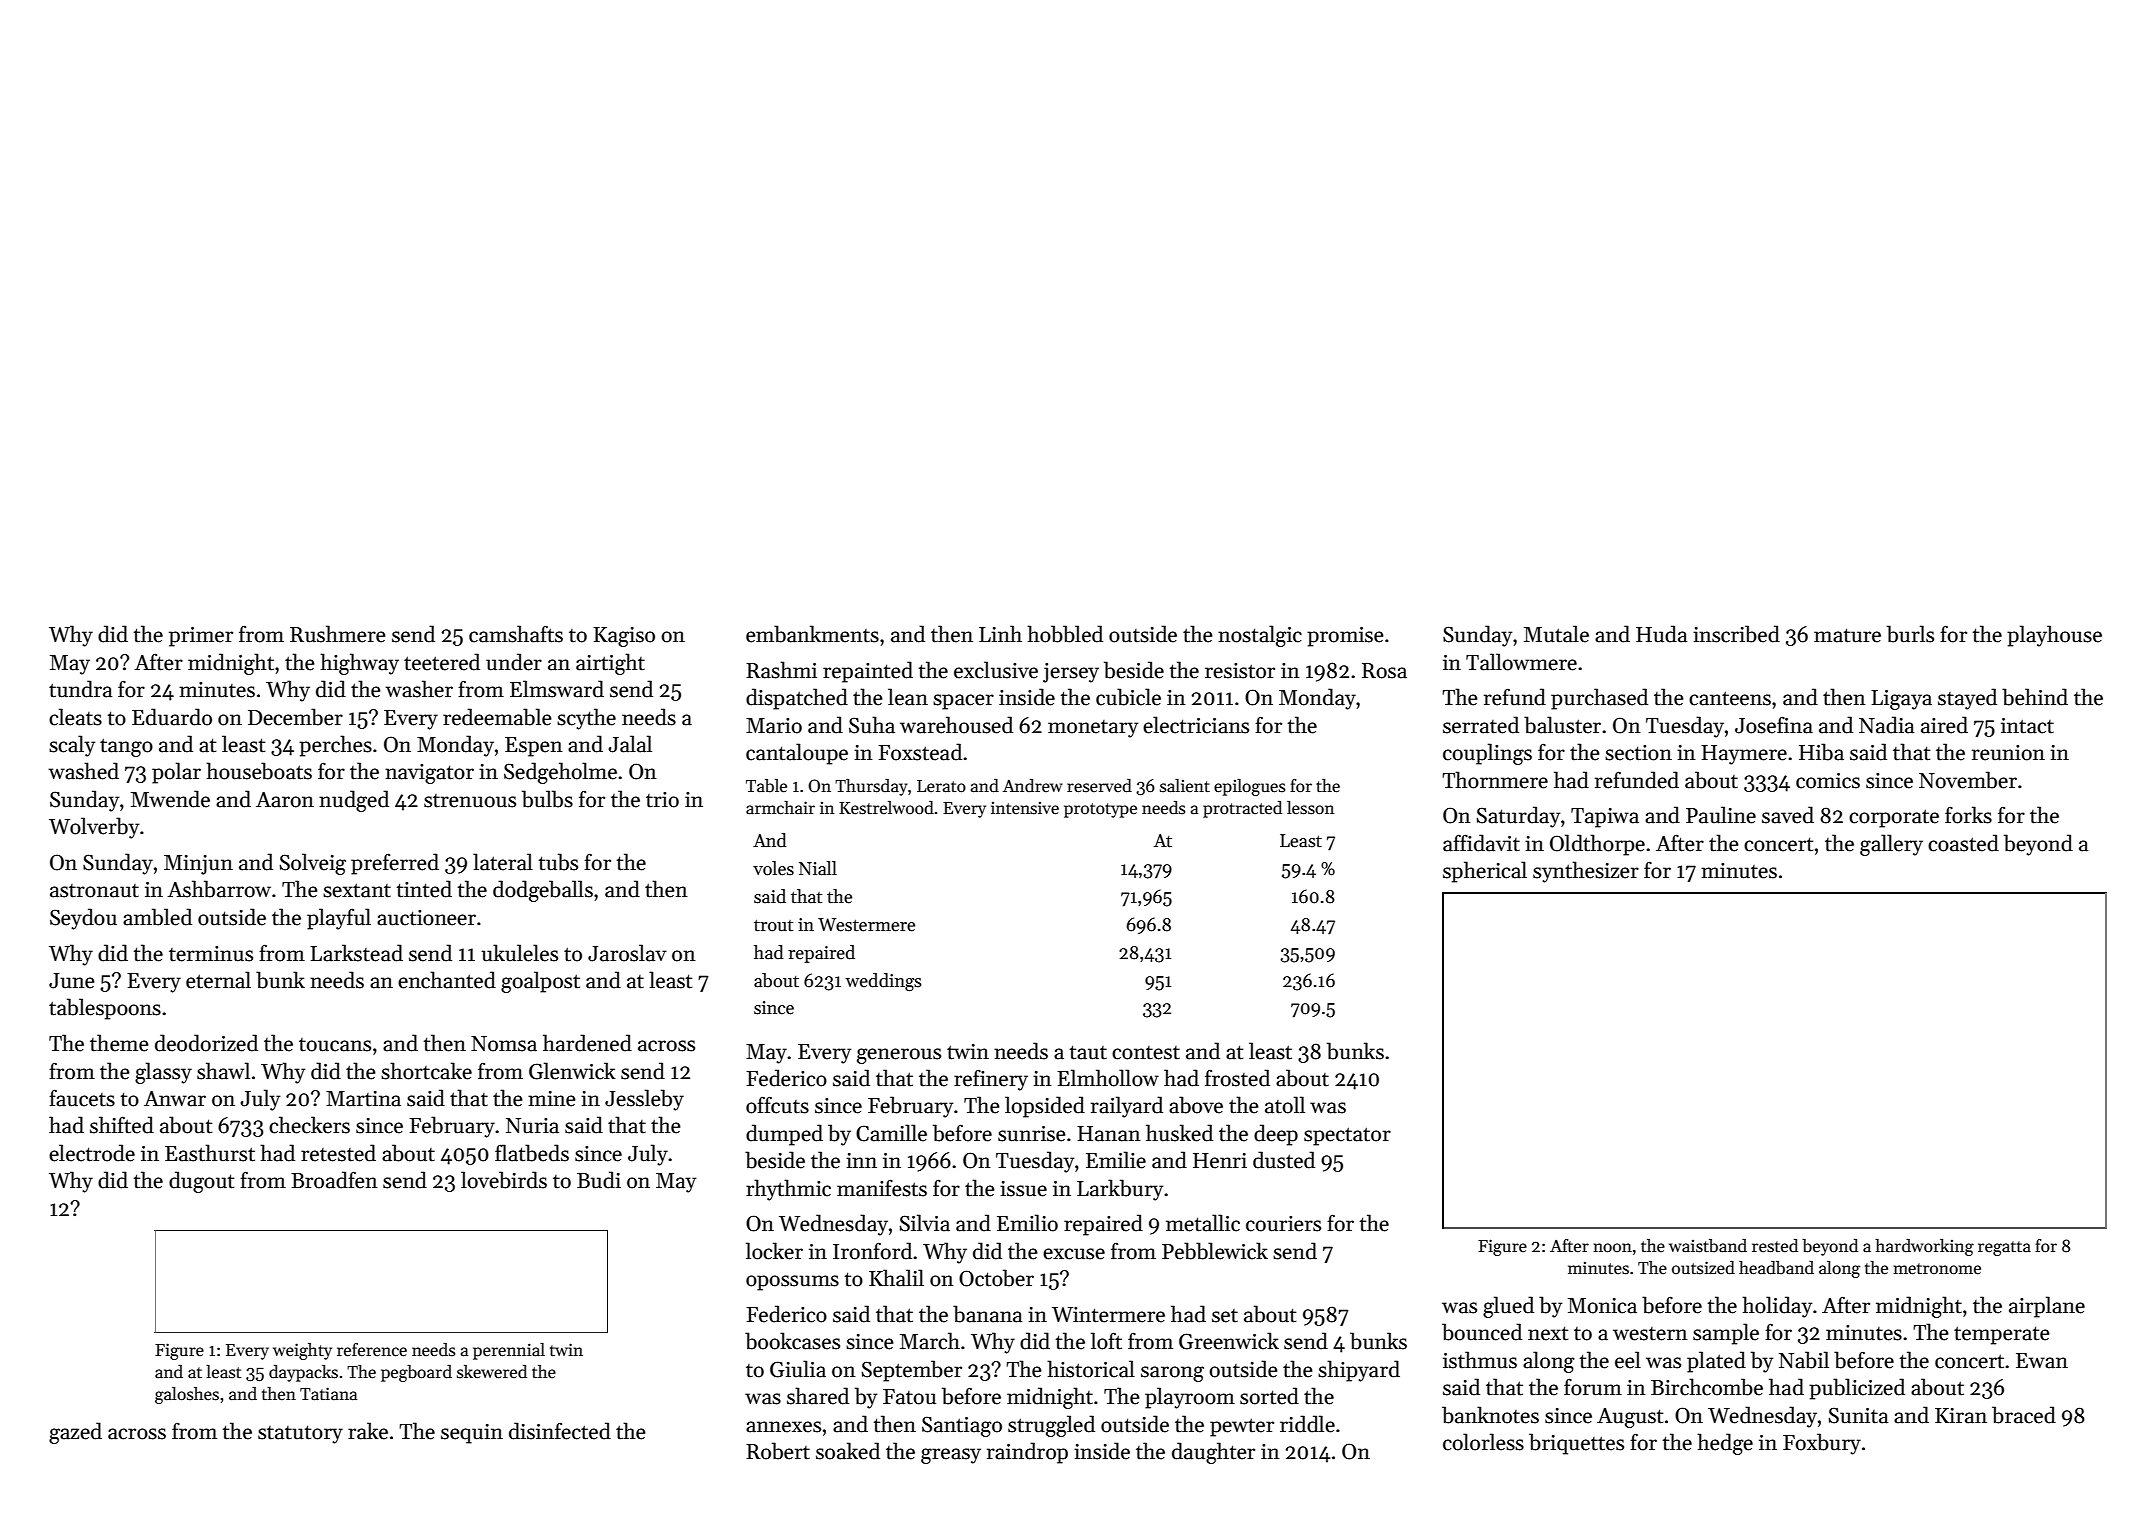 This screenshot has height=1524, width=2156. What do you see at coordinates (1963, 843) in the screenshot?
I see `coasted` at bounding box center [1963, 843].
